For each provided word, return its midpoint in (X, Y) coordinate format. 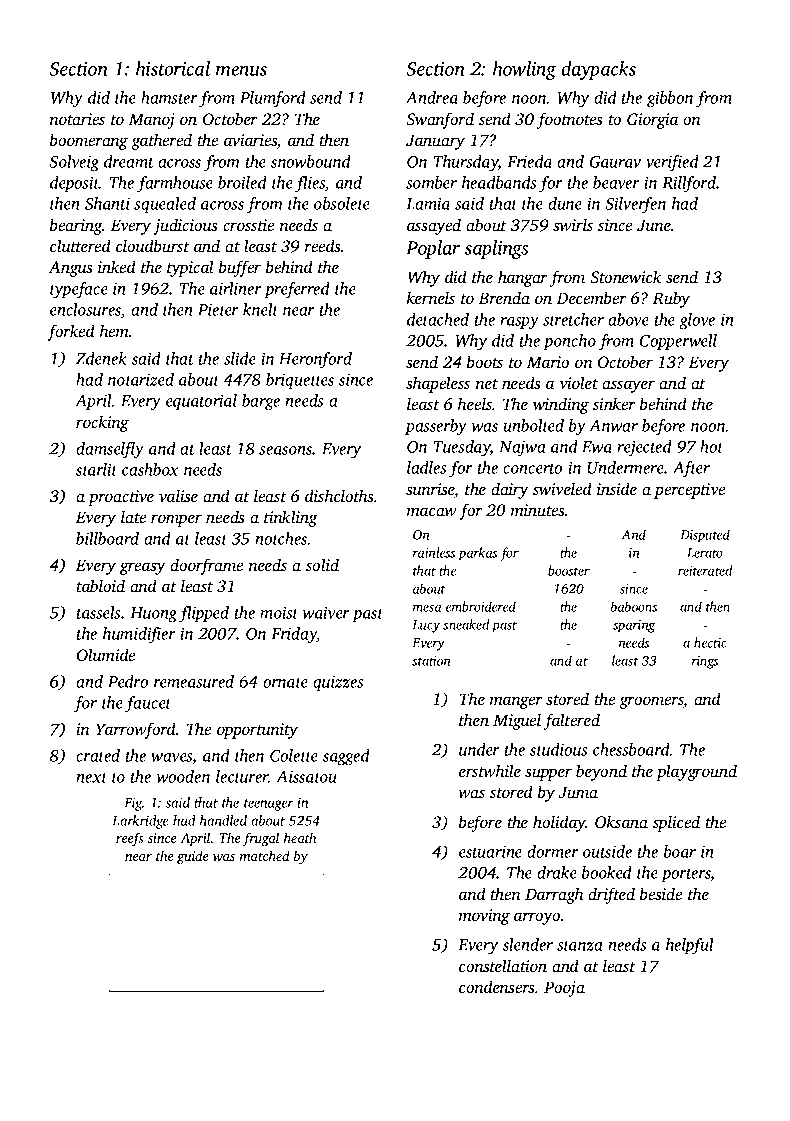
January (435, 142)
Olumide (106, 655)
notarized (141, 379)
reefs (130, 839)
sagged (346, 757)
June (654, 225)
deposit (74, 184)
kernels (431, 297)
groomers (651, 702)
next (91, 778)
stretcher (573, 319)
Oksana (621, 821)
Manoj (152, 121)
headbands (499, 182)
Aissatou (306, 777)
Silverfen (635, 205)
